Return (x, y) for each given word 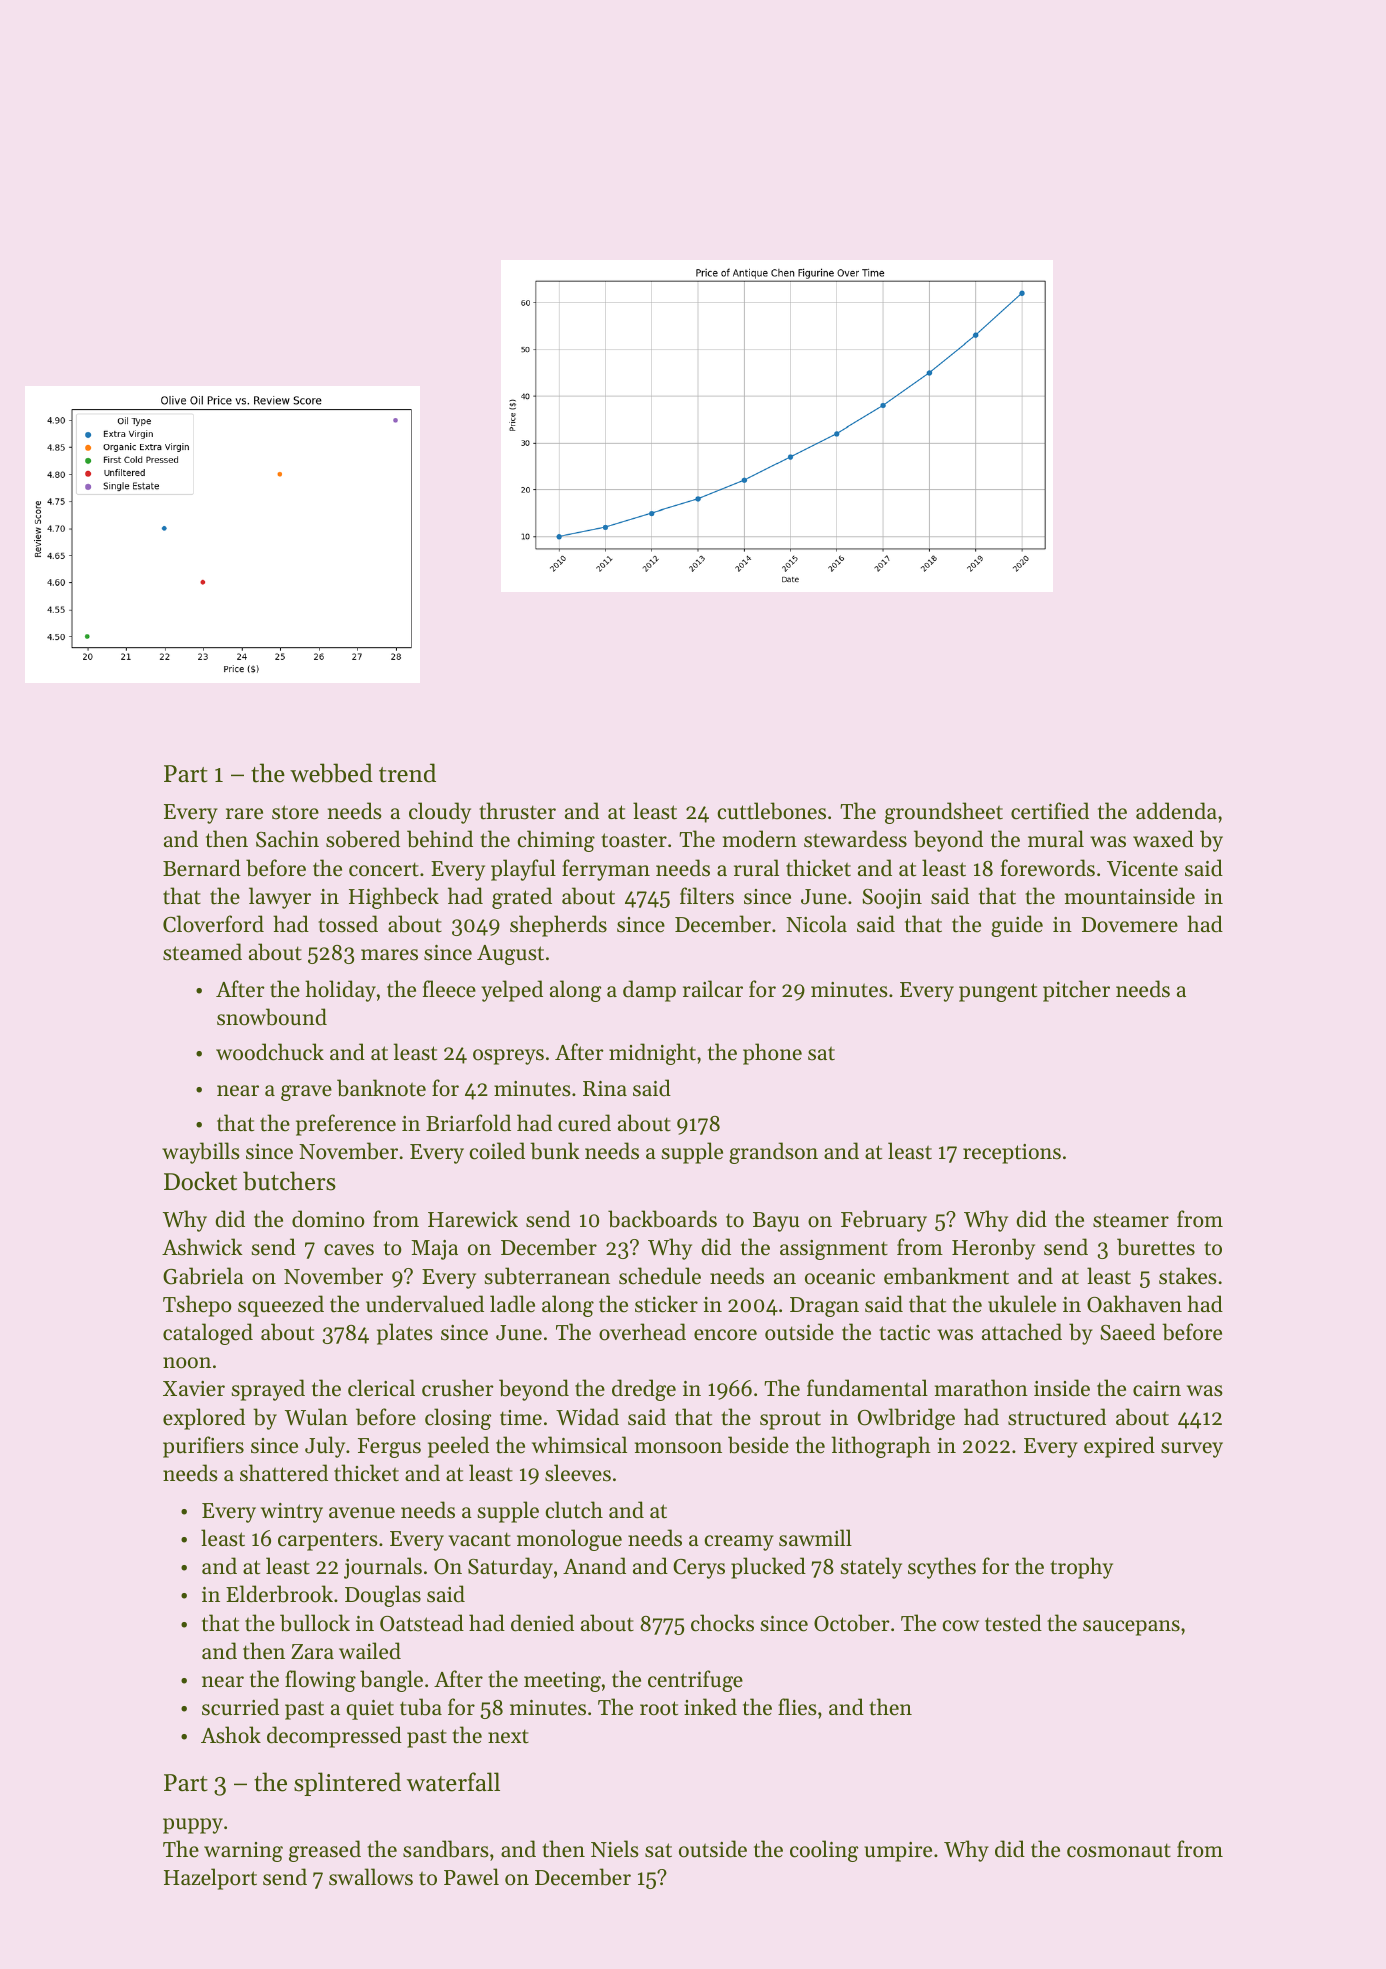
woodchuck (270, 1052)
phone (772, 1054)
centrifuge (695, 1681)
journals (383, 1568)
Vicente (1142, 869)
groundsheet (944, 813)
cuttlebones (771, 811)
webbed (331, 773)
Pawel (471, 1877)
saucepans (1131, 1628)
